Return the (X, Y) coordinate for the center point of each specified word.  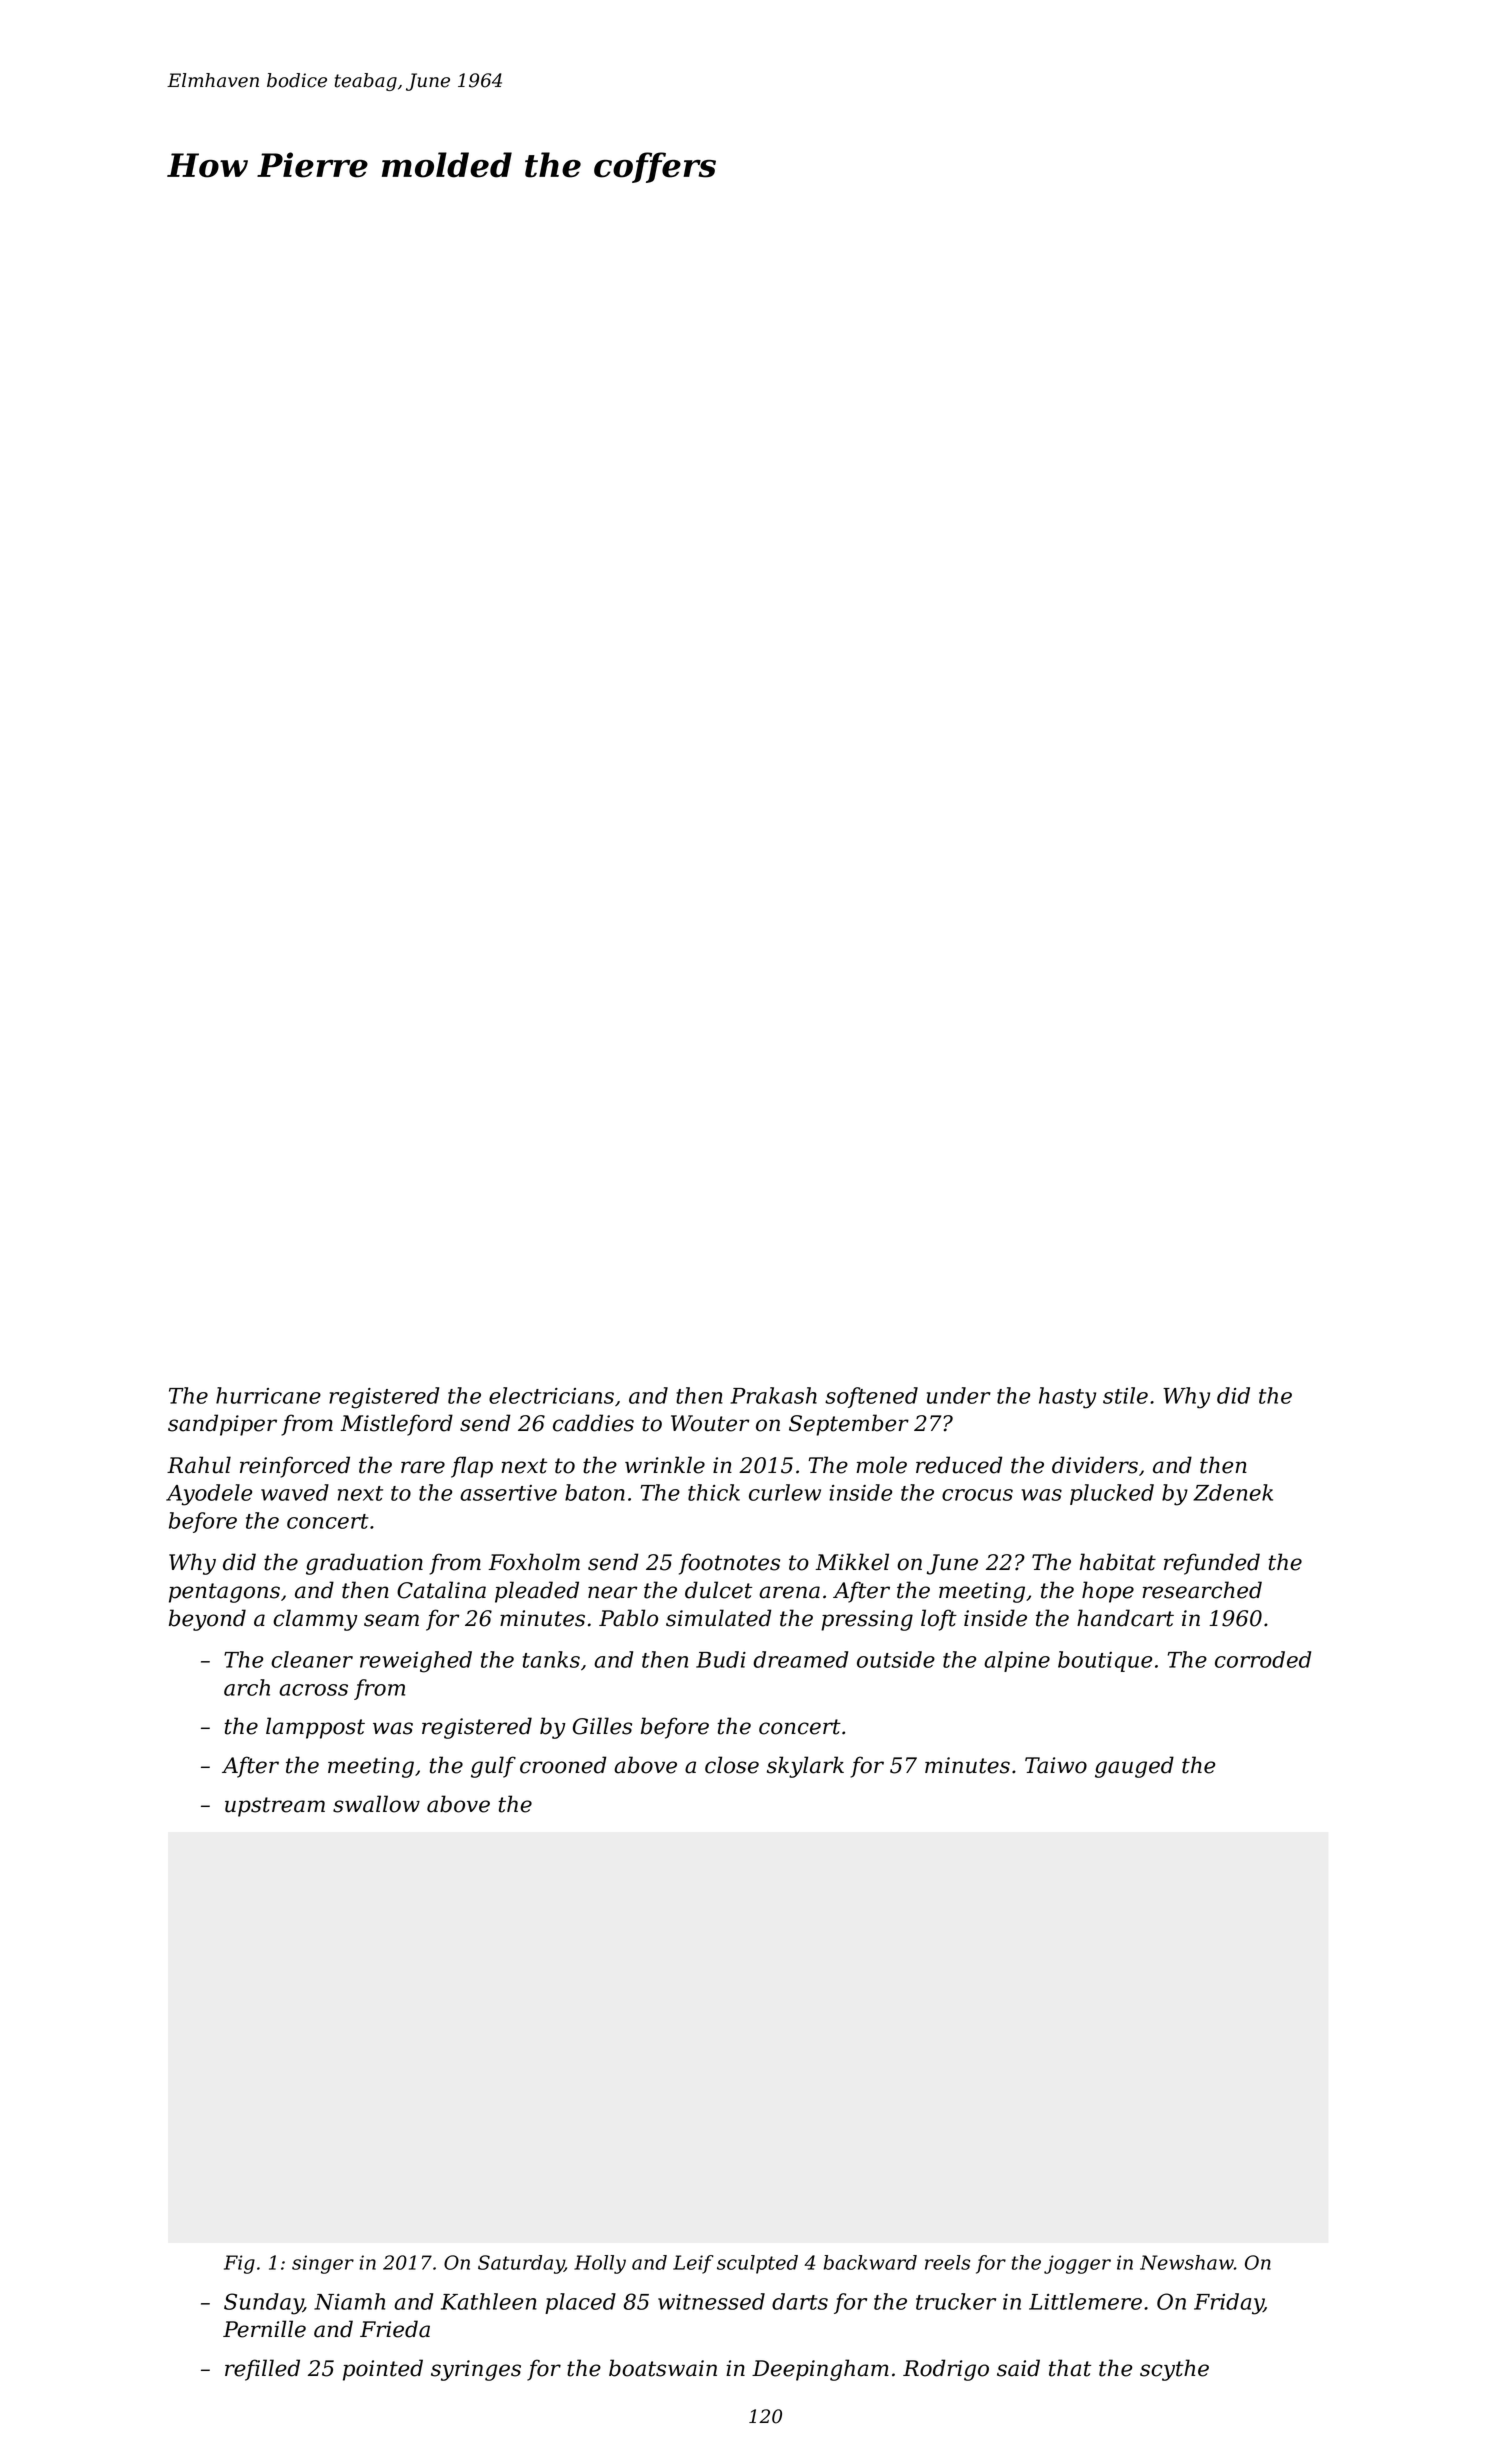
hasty (1067, 1398)
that (1070, 2368)
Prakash (773, 1395)
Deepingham (820, 2370)
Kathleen (489, 2301)
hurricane (268, 1395)
